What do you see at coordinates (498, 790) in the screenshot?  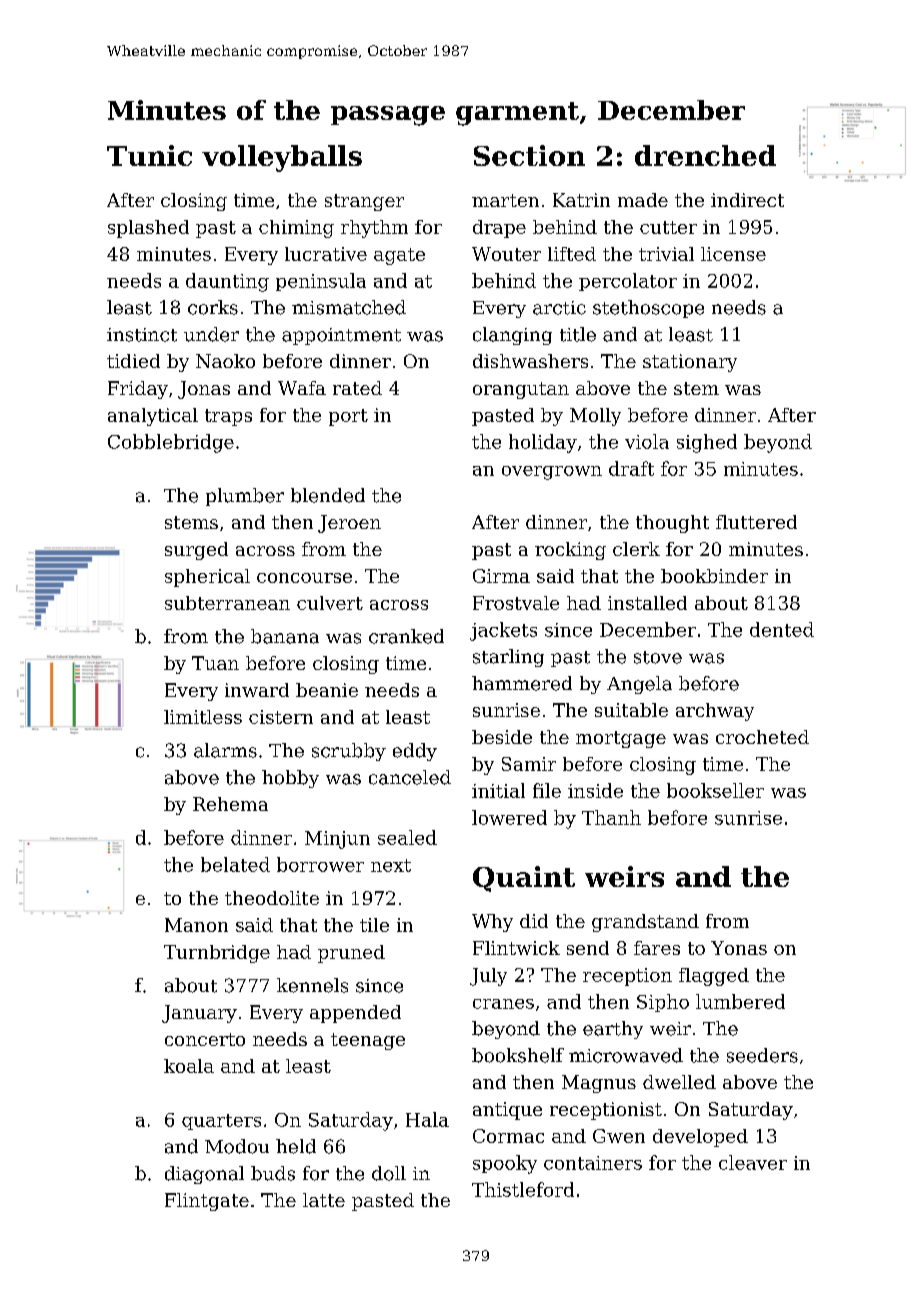 I see `initial` at bounding box center [498, 790].
